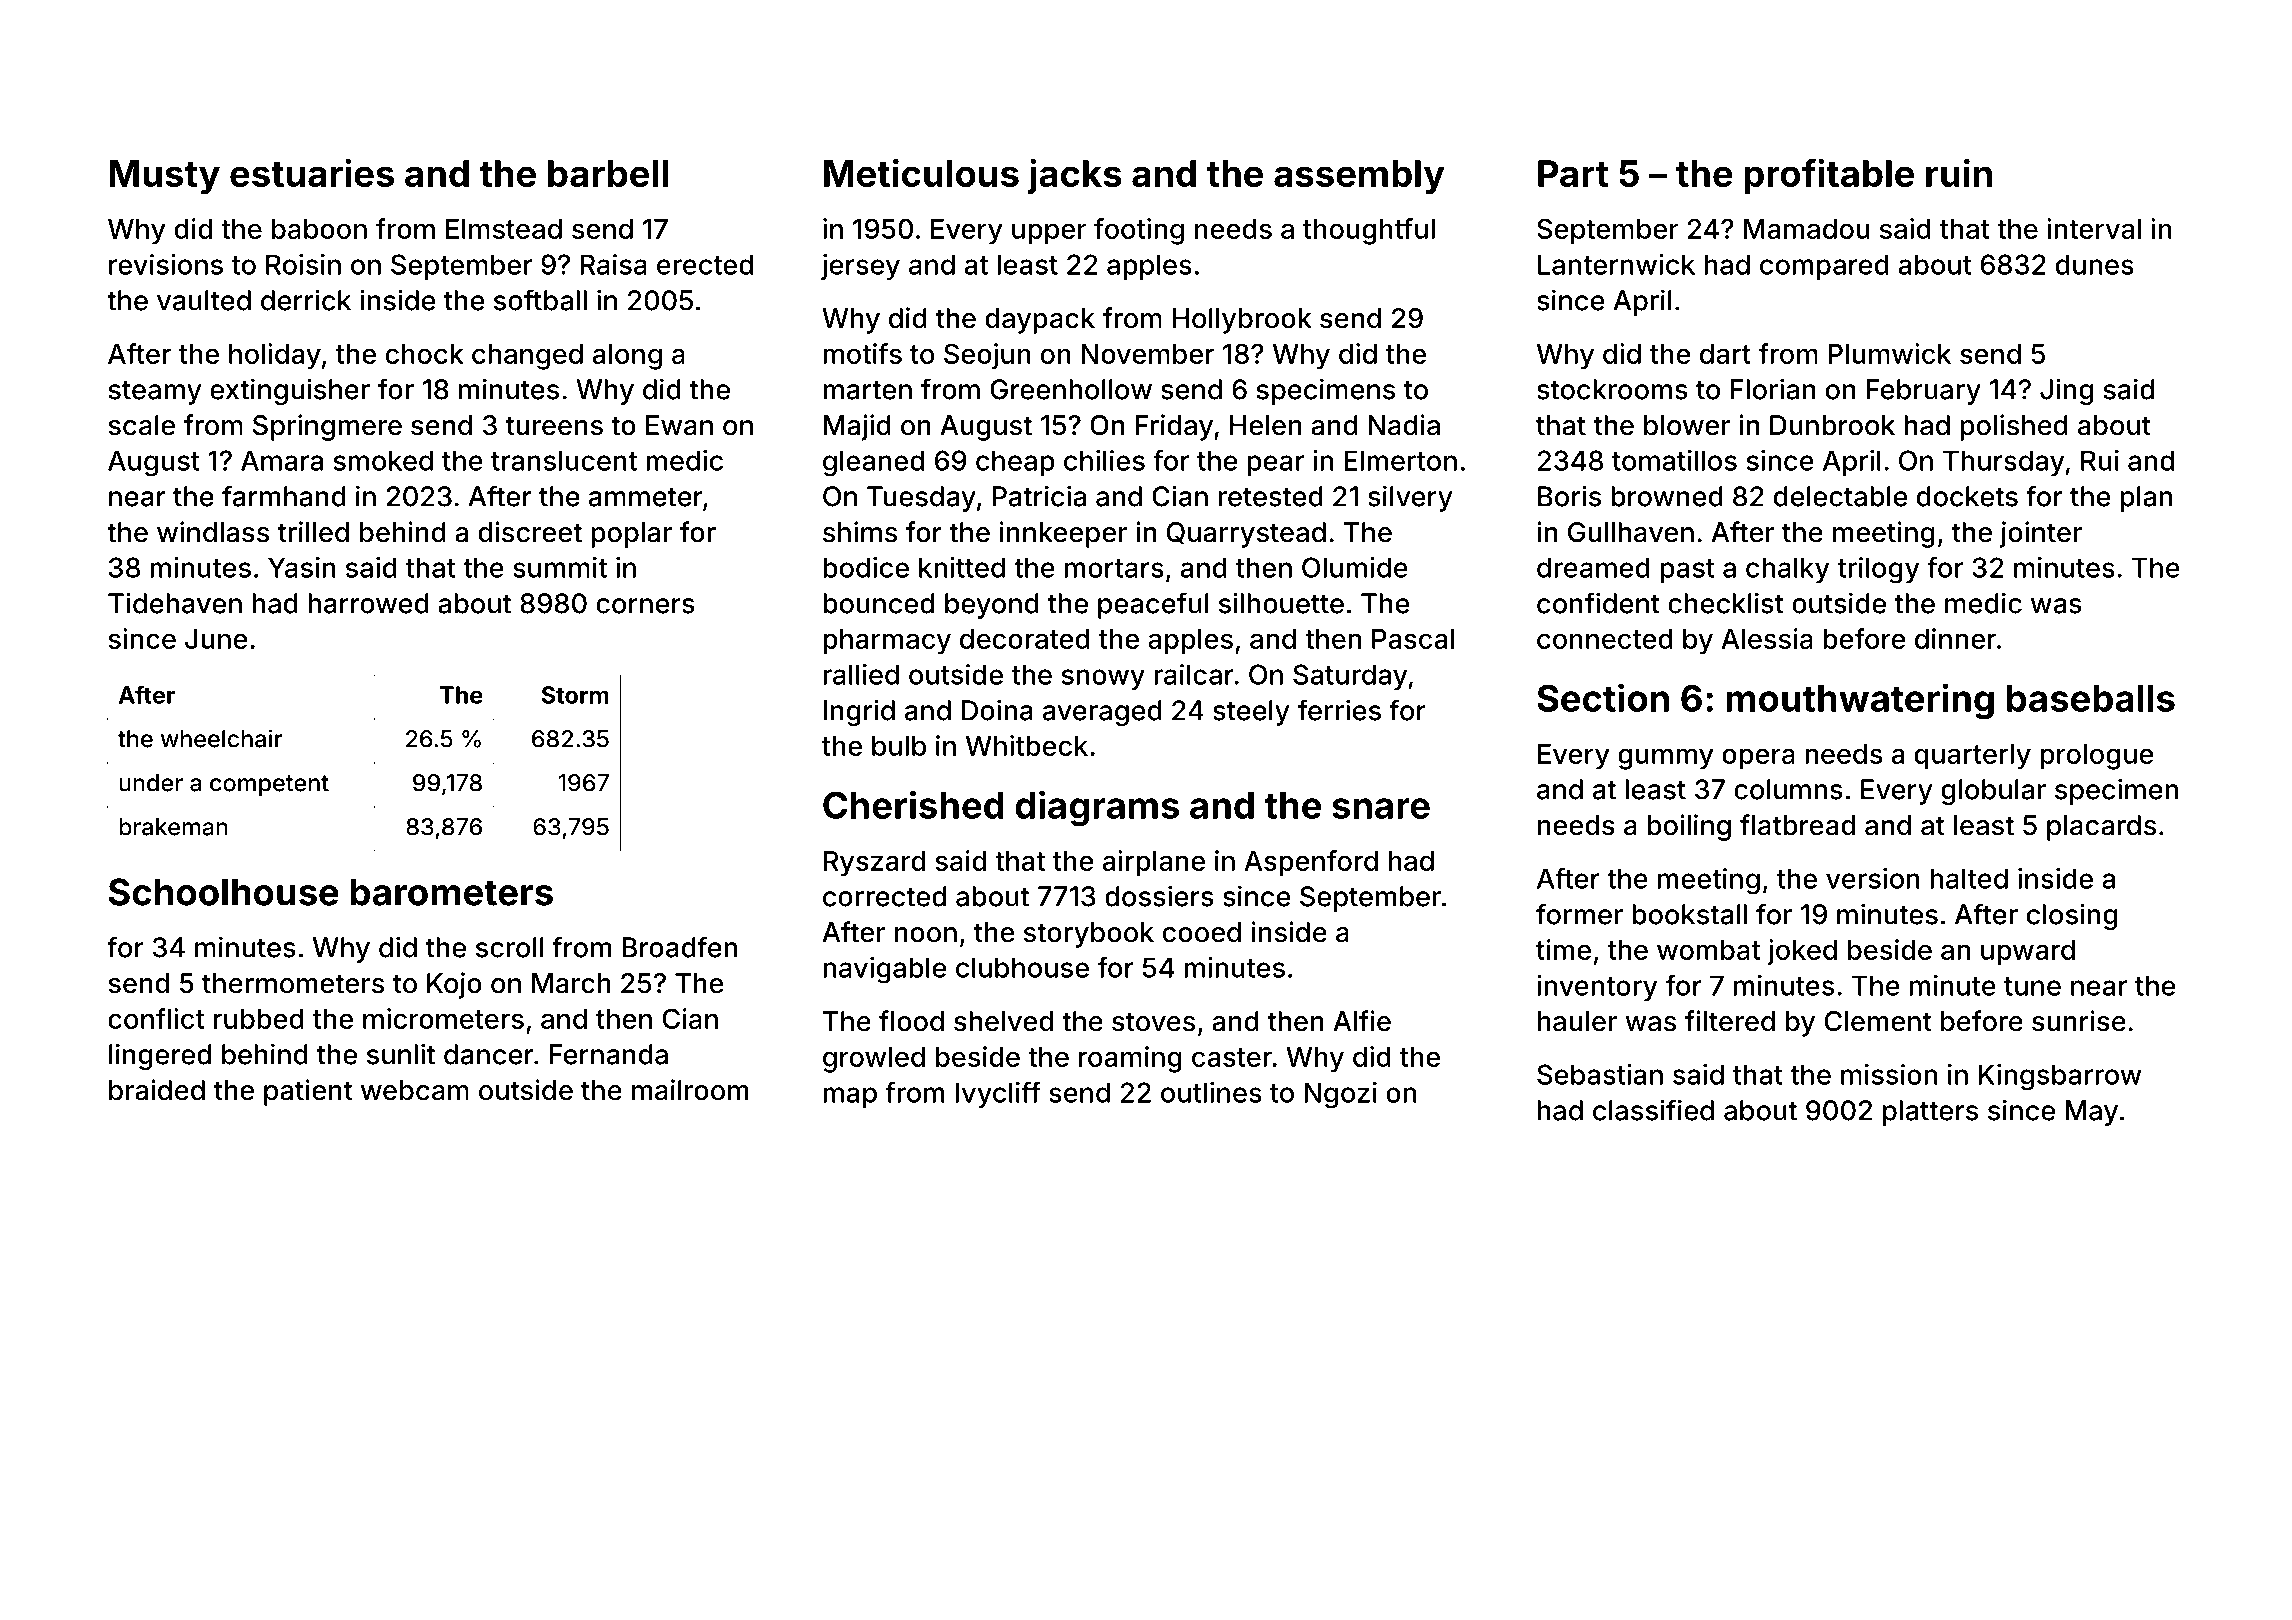 The image size is (2292, 1620). What do you see at coordinates (873, 463) in the screenshot?
I see `gleaned` at bounding box center [873, 463].
